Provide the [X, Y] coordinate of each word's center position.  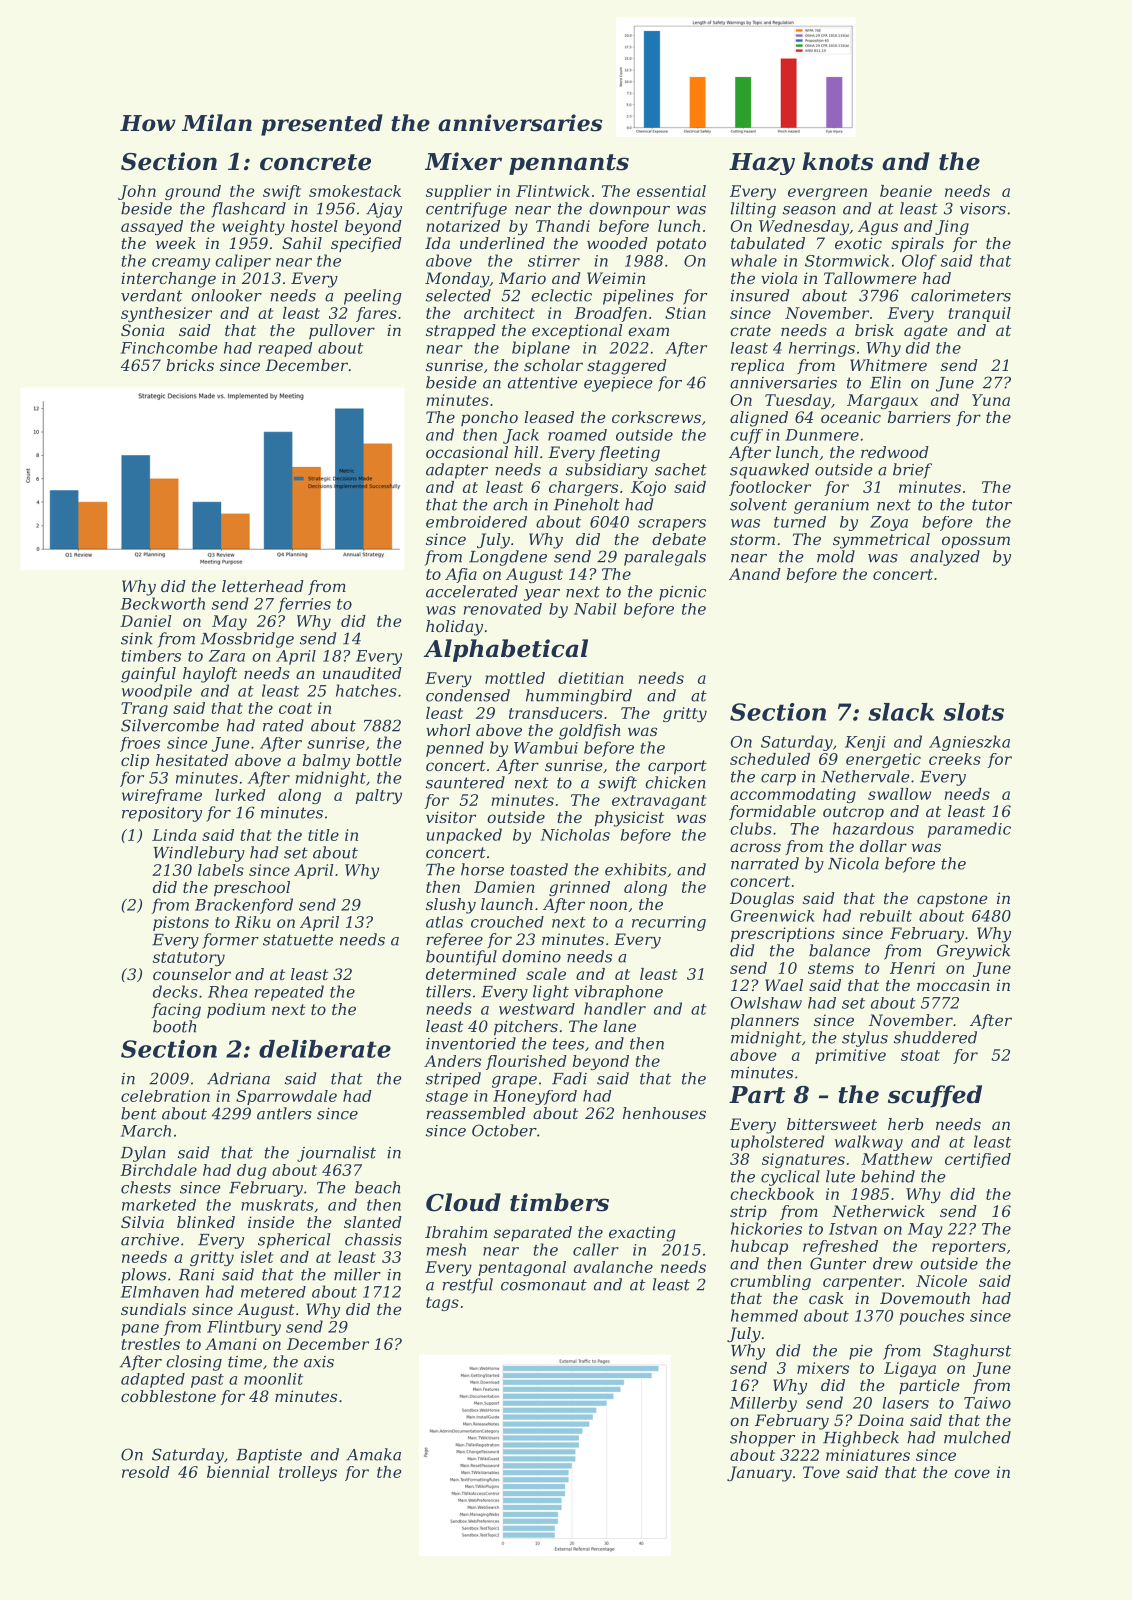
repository [162, 814]
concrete [315, 162]
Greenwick [773, 916]
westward [537, 1009]
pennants [569, 164]
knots [837, 161]
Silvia [142, 1222]
